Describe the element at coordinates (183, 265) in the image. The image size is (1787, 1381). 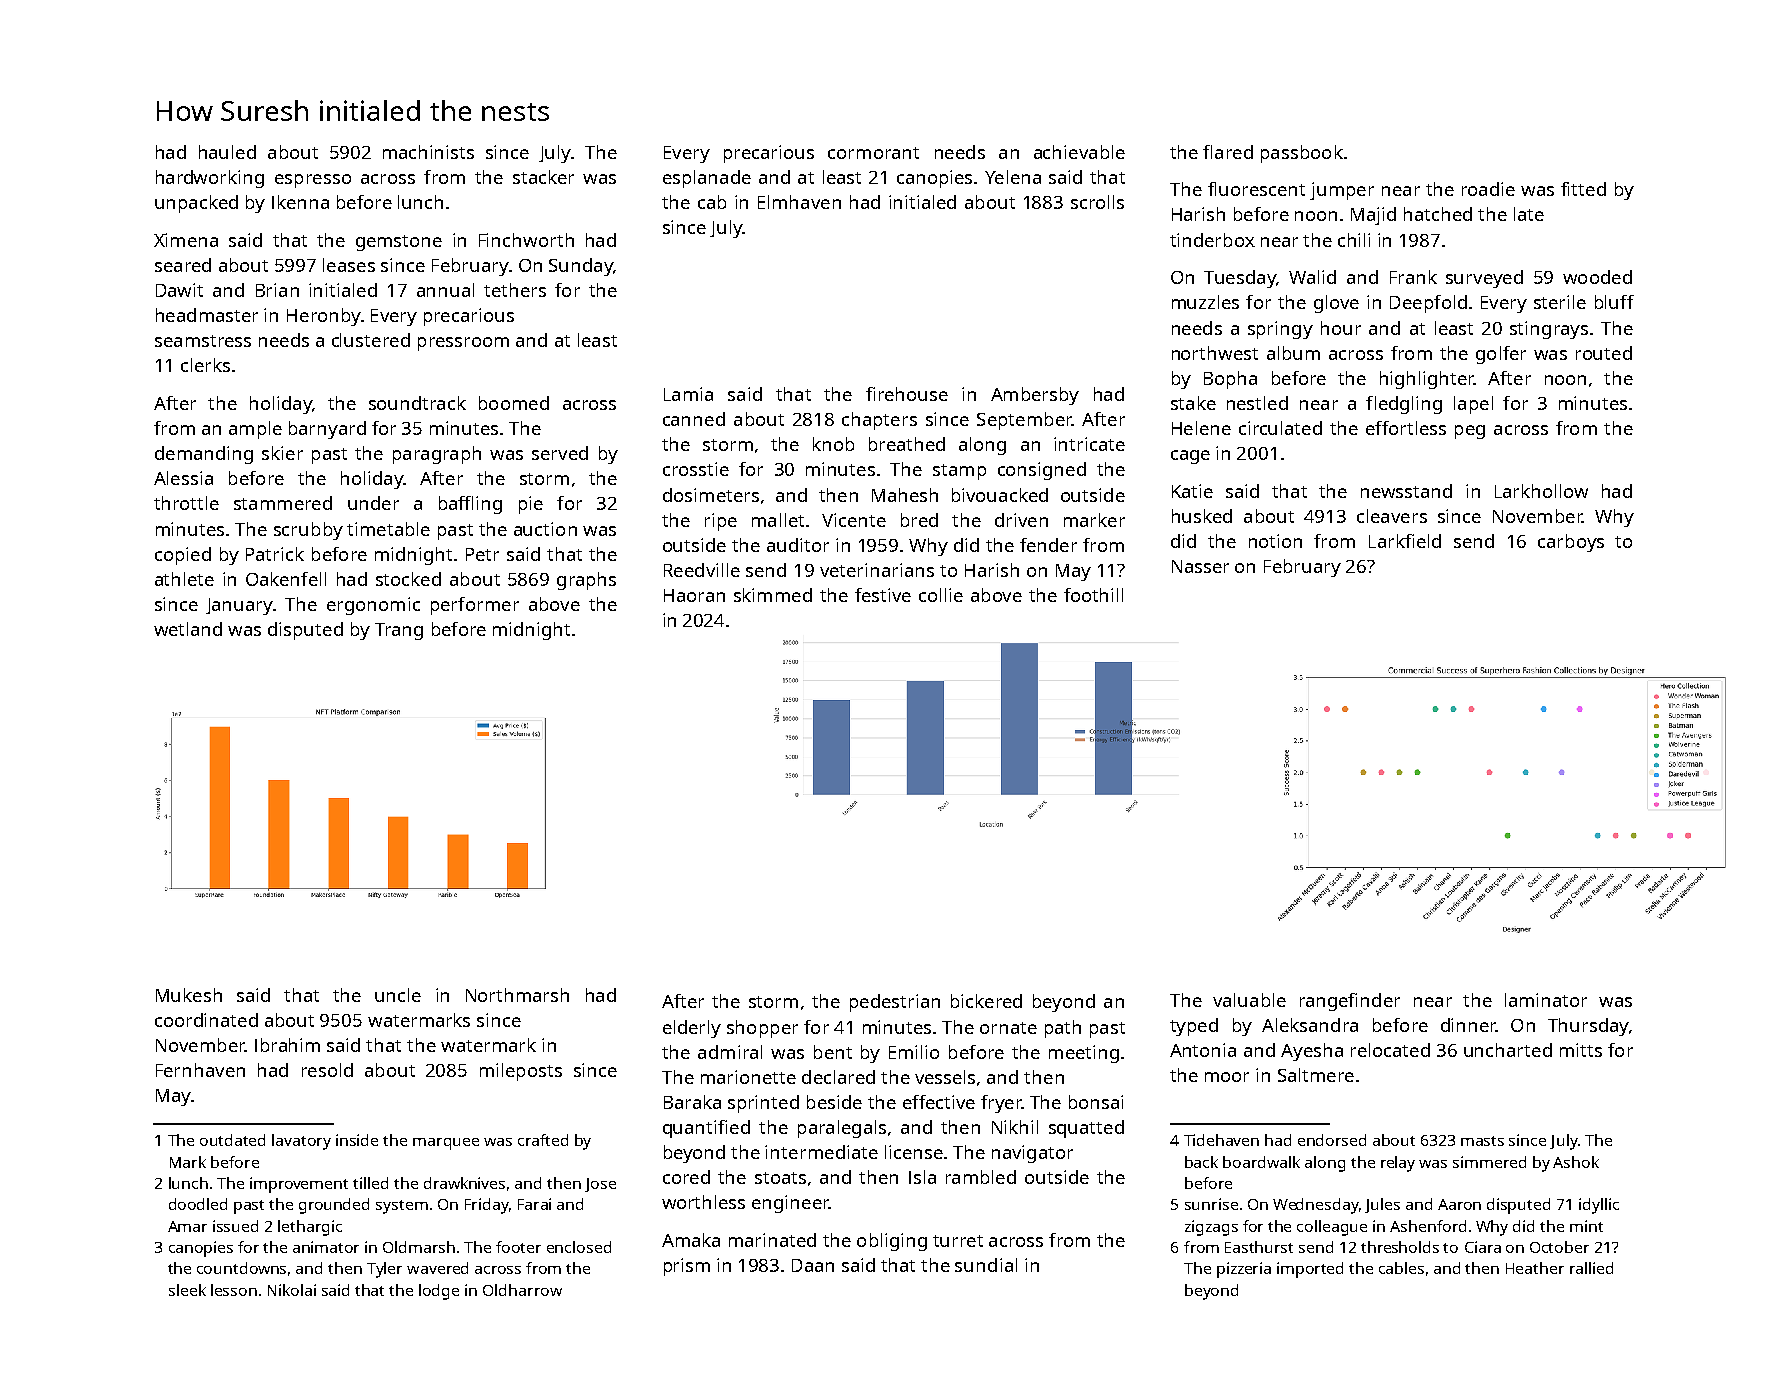
I see `seared` at that location.
